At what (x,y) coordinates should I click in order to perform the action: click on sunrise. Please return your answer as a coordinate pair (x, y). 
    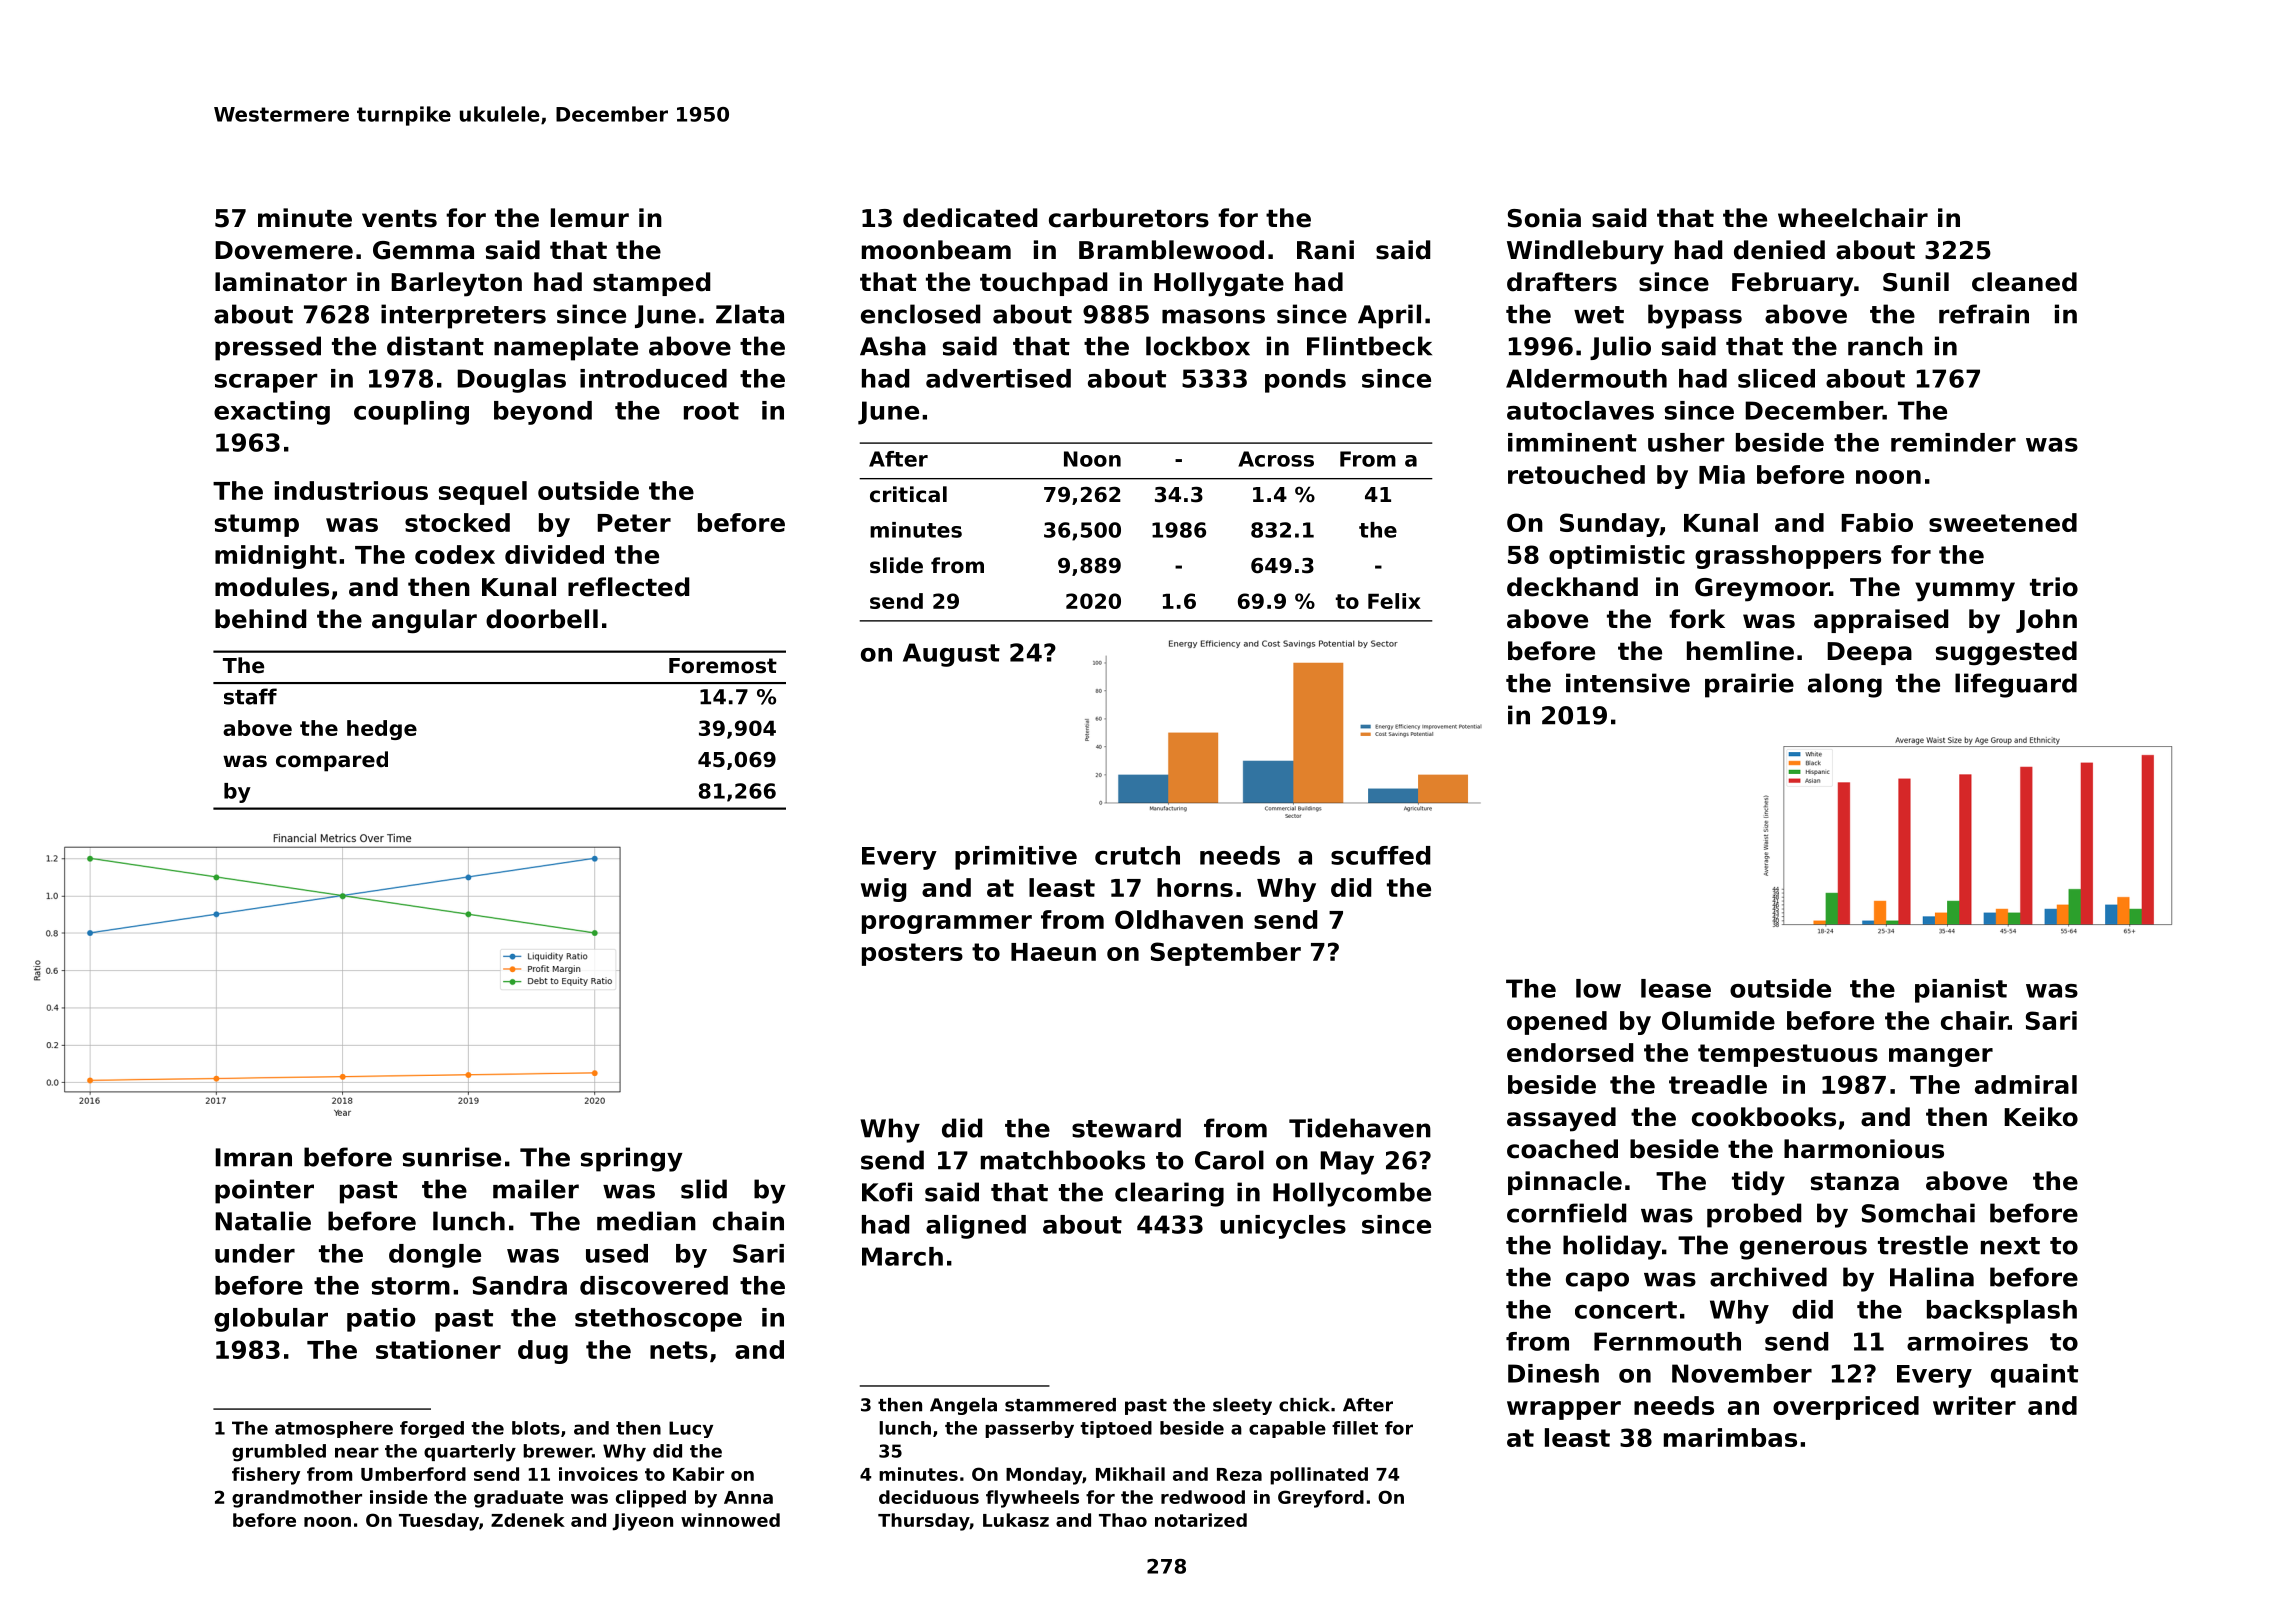
    Looking at the image, I should click on (452, 1157).
